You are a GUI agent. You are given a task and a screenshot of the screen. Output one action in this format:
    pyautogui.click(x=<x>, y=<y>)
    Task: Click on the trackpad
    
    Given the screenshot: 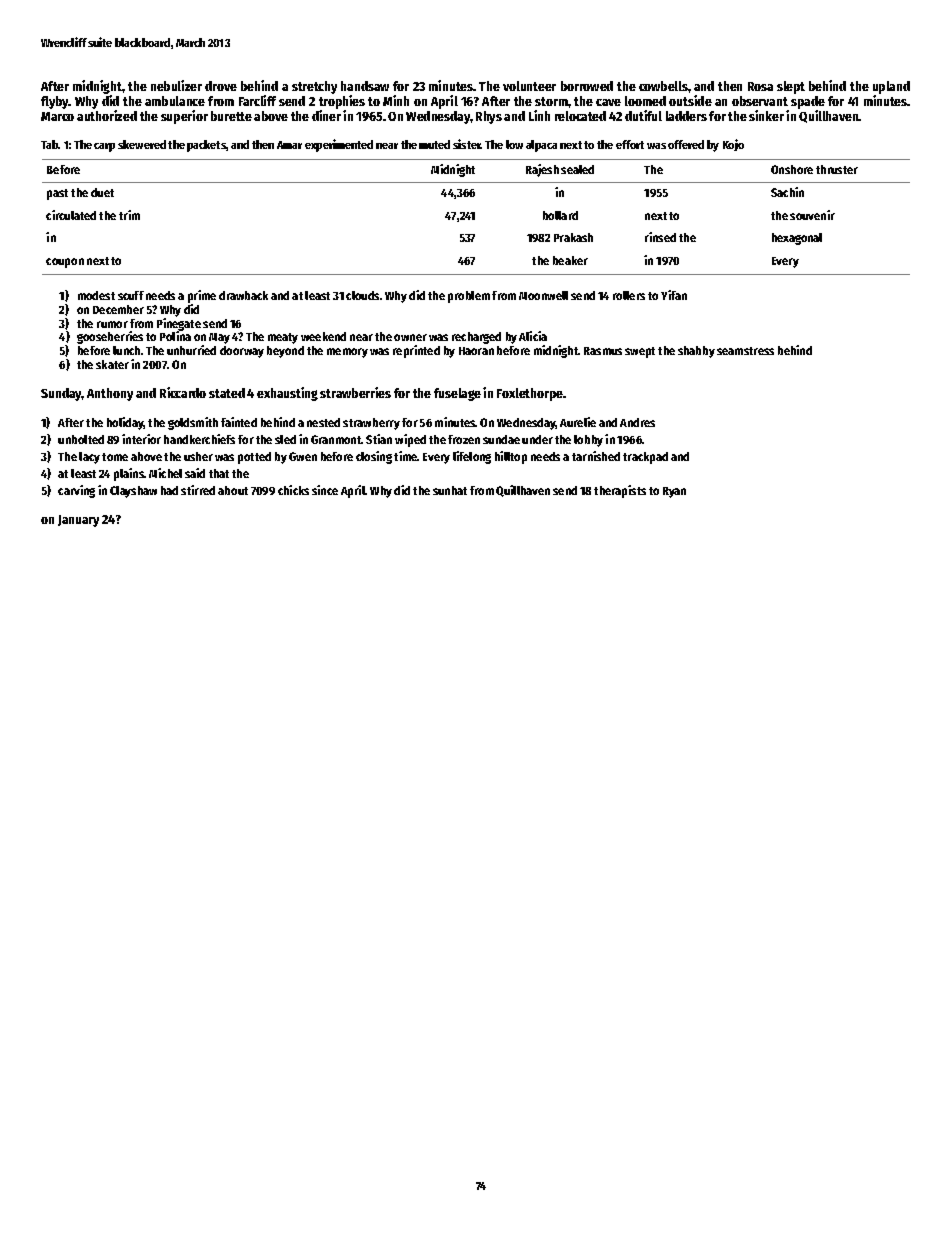 What is the action you would take?
    pyautogui.click(x=645, y=458)
